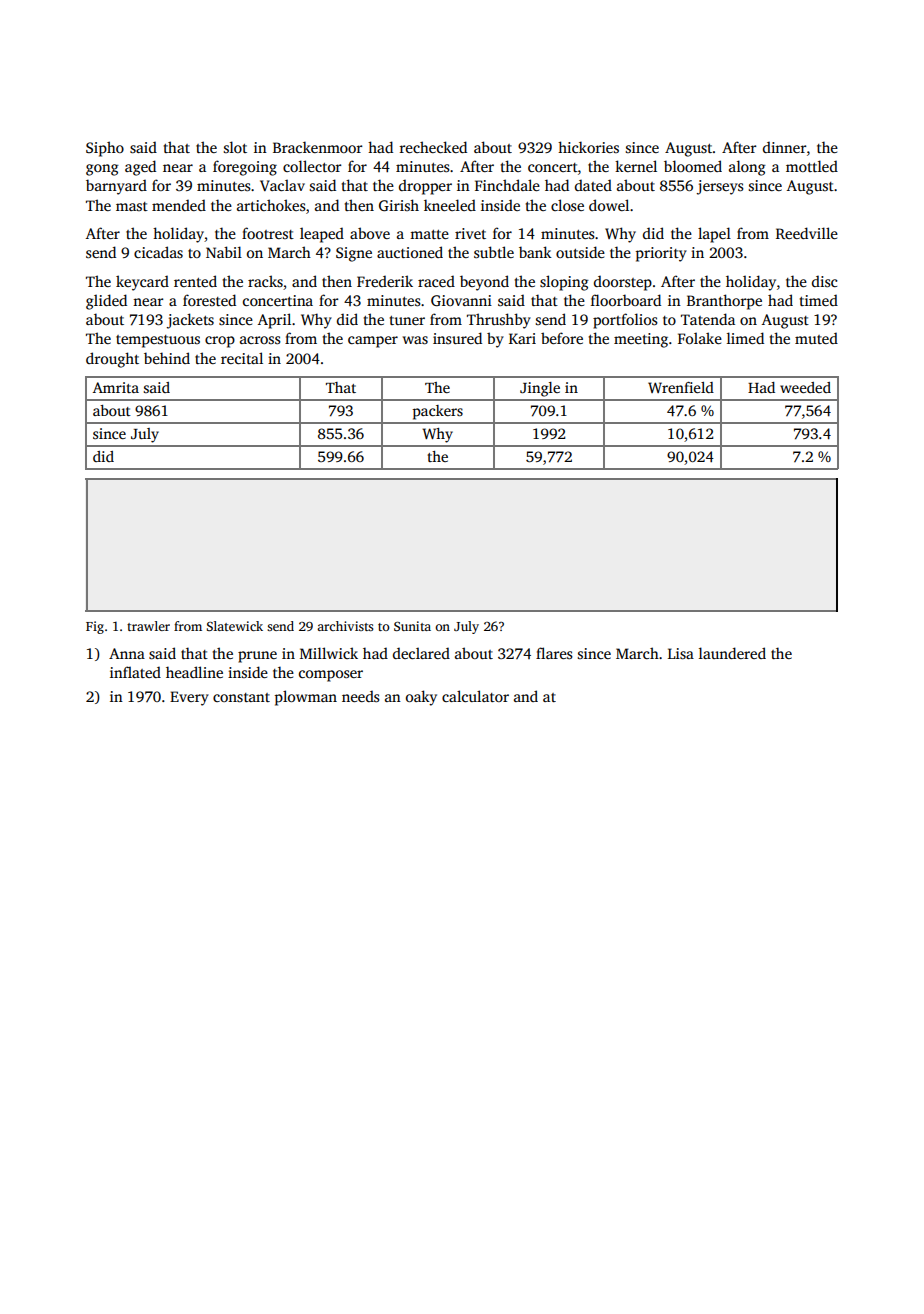 This document has height=1314, width=924. Describe the element at coordinates (732, 653) in the document. I see `laundered` at that location.
